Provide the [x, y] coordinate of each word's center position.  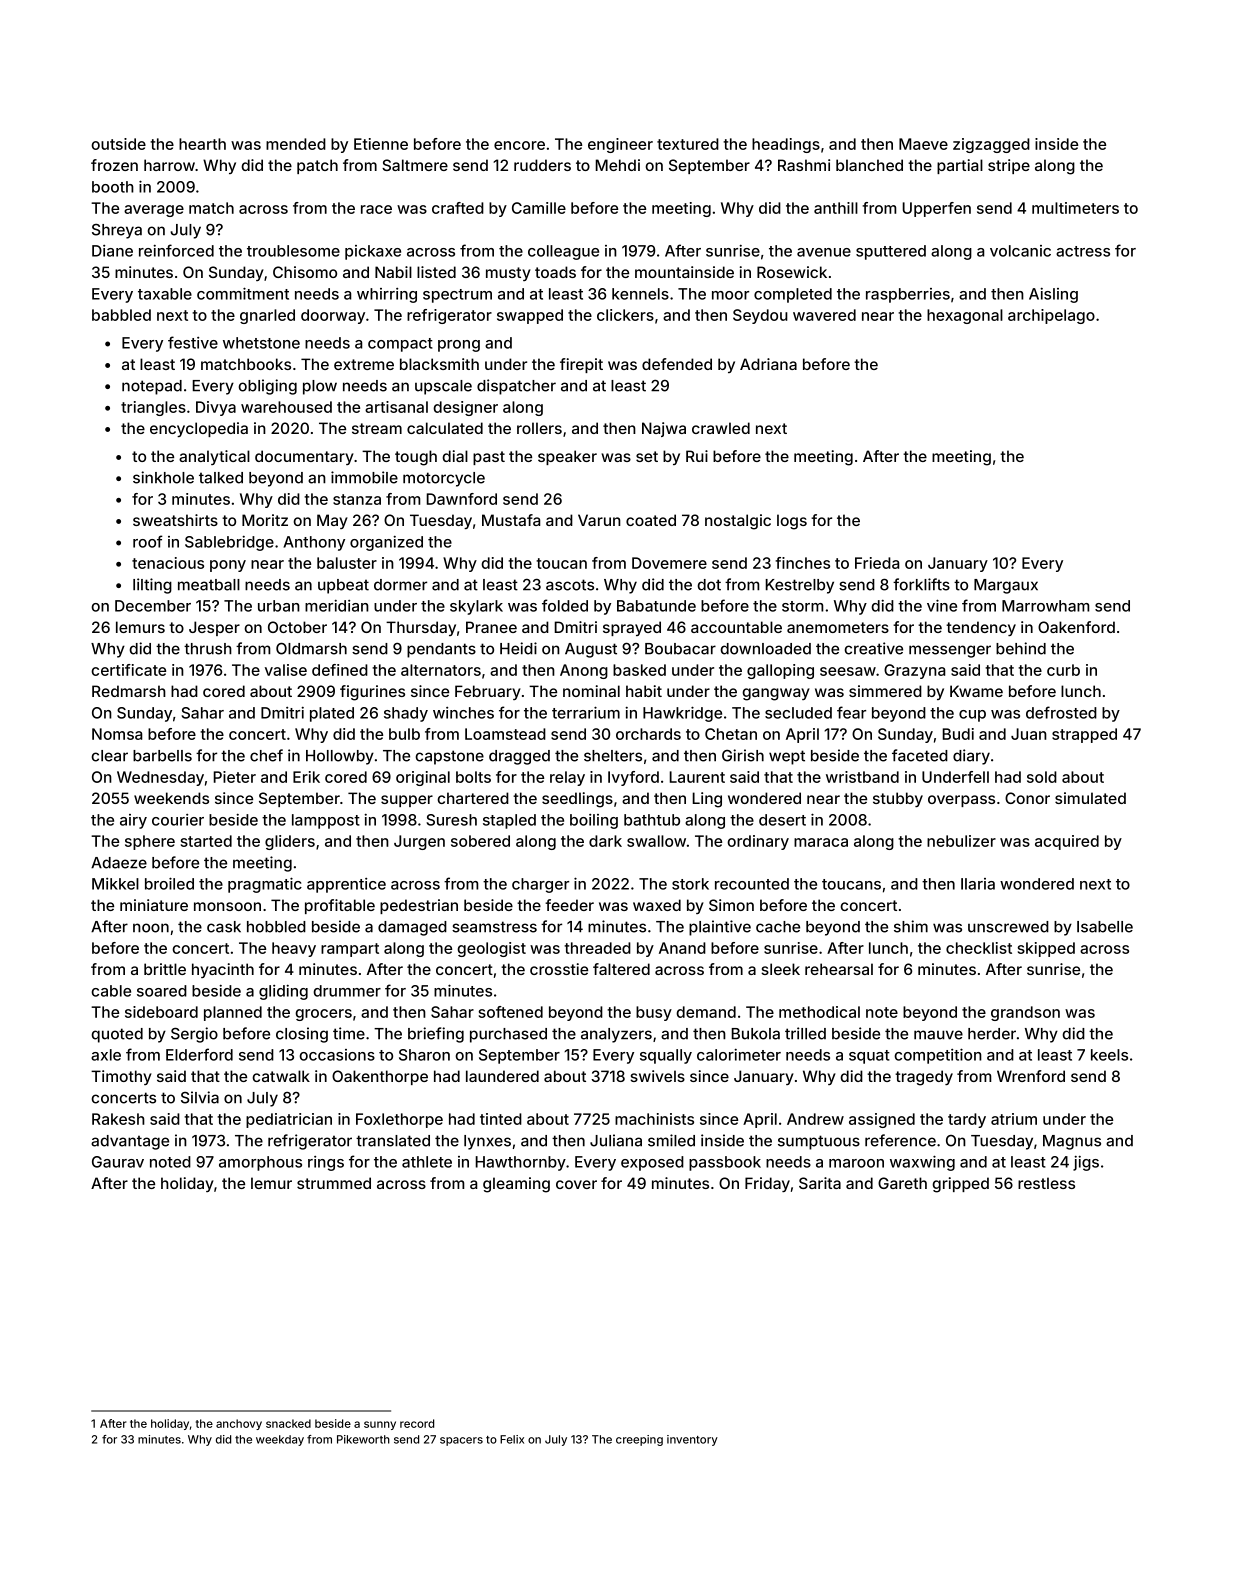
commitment [243, 293]
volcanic [1020, 251]
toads [555, 272]
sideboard [161, 1012]
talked [221, 478]
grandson [1025, 1013]
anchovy [239, 1424]
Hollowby [340, 757]
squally [666, 1056]
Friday [767, 1184]
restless [1046, 1183]
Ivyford [633, 778]
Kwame [976, 691]
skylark [476, 607]
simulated [1090, 798]
